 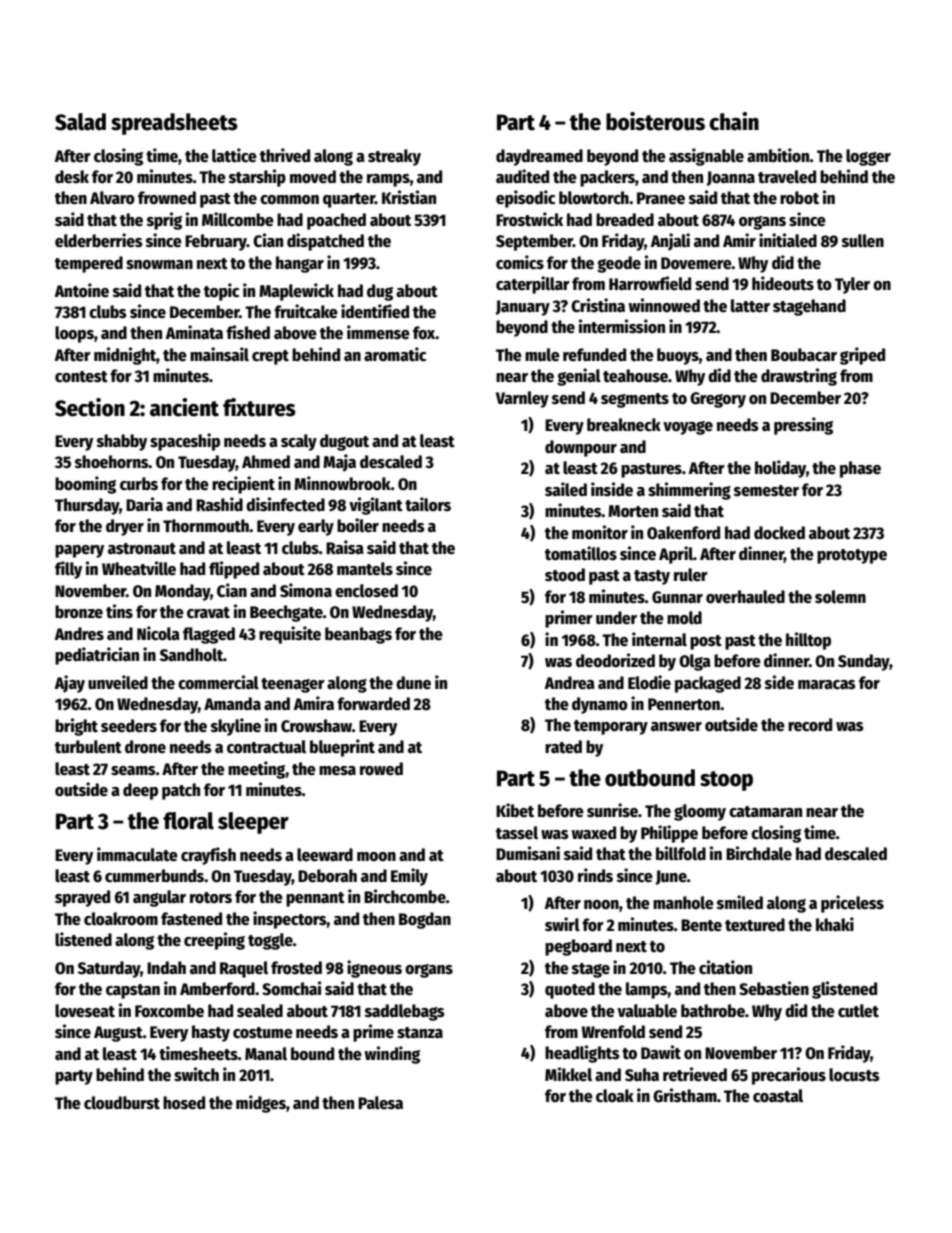 What do you see at coordinates (122, 1103) in the screenshot?
I see `cloudburst` at bounding box center [122, 1103].
